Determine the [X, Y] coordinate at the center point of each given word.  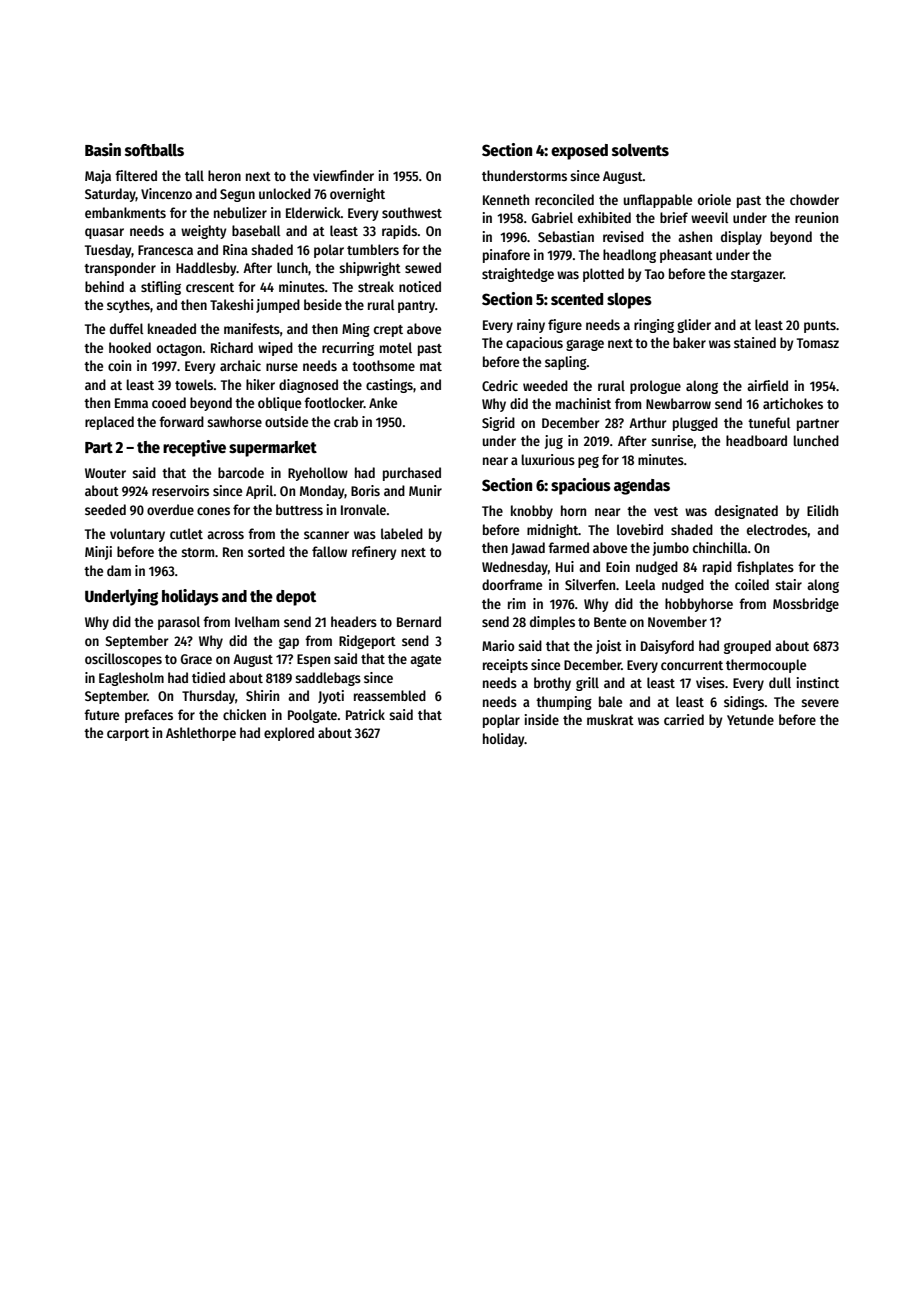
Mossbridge [806, 605]
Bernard [419, 621]
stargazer [757, 276]
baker [689, 342]
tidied [208, 677]
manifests [252, 328]
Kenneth [506, 199]
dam [119, 570]
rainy [531, 326]
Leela [640, 584]
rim [517, 603]
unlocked [285, 193]
